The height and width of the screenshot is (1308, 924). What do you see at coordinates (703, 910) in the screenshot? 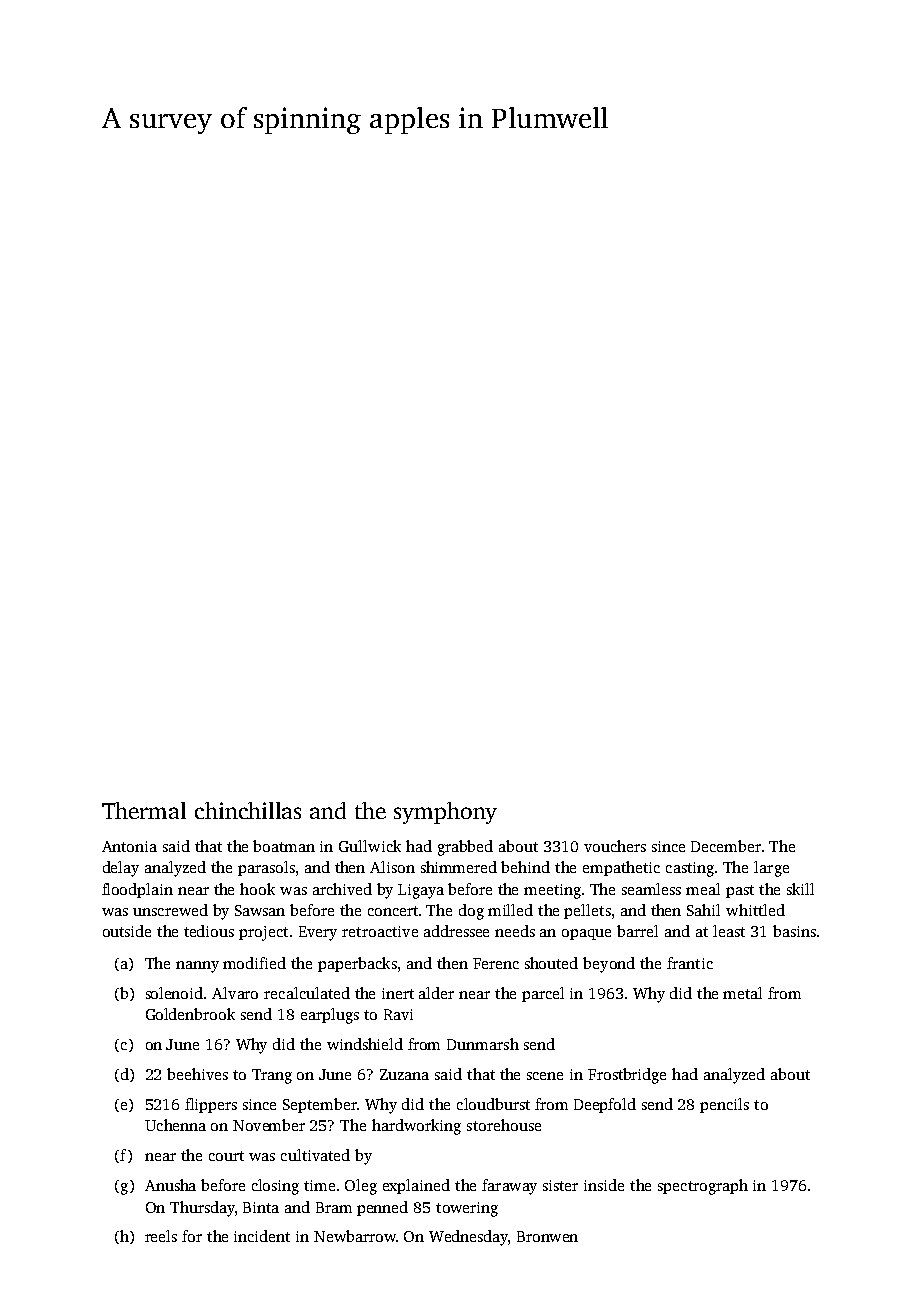
I see `Sahil` at bounding box center [703, 910].
